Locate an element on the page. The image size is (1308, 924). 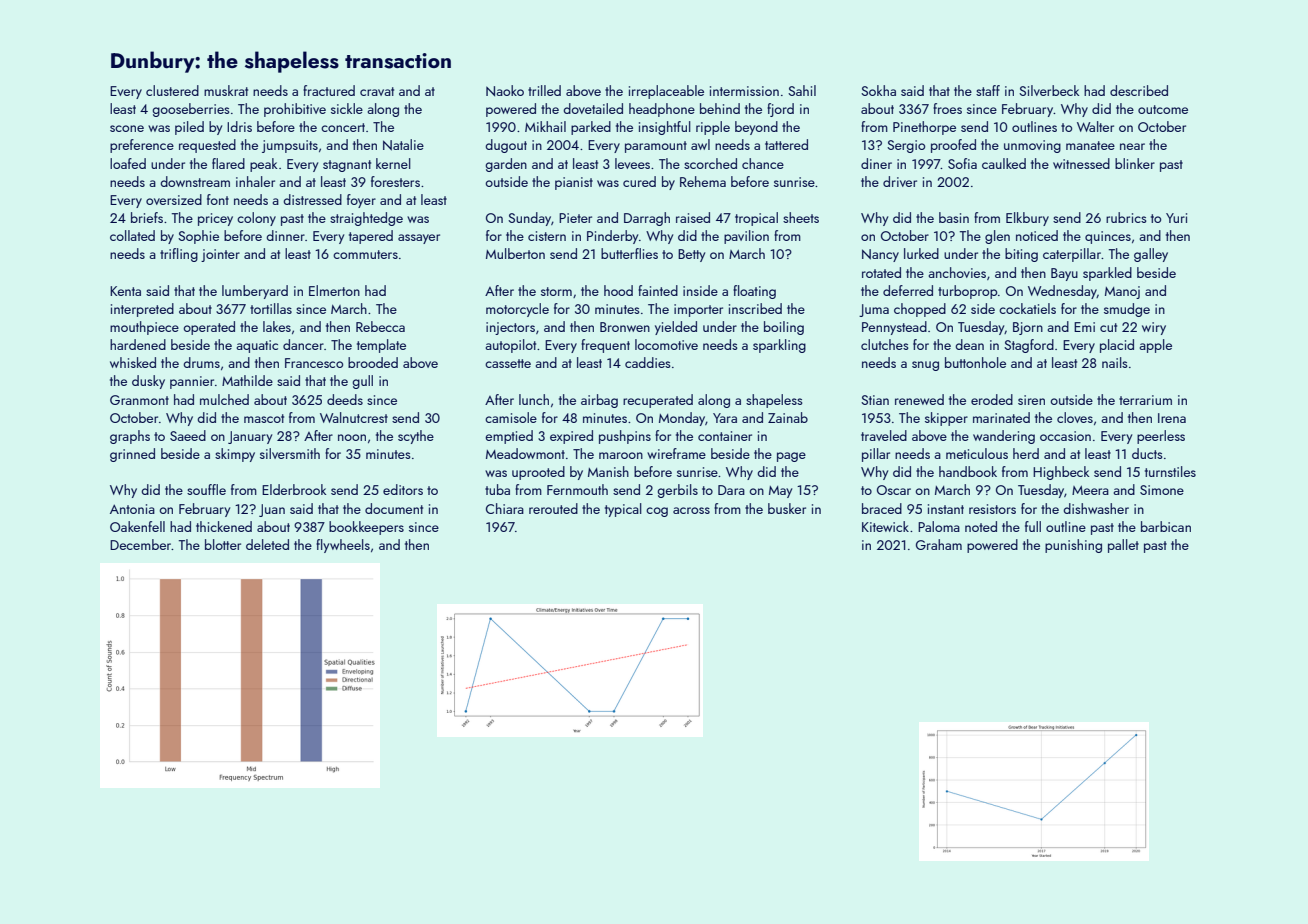
described is located at coordinates (1139, 90).
